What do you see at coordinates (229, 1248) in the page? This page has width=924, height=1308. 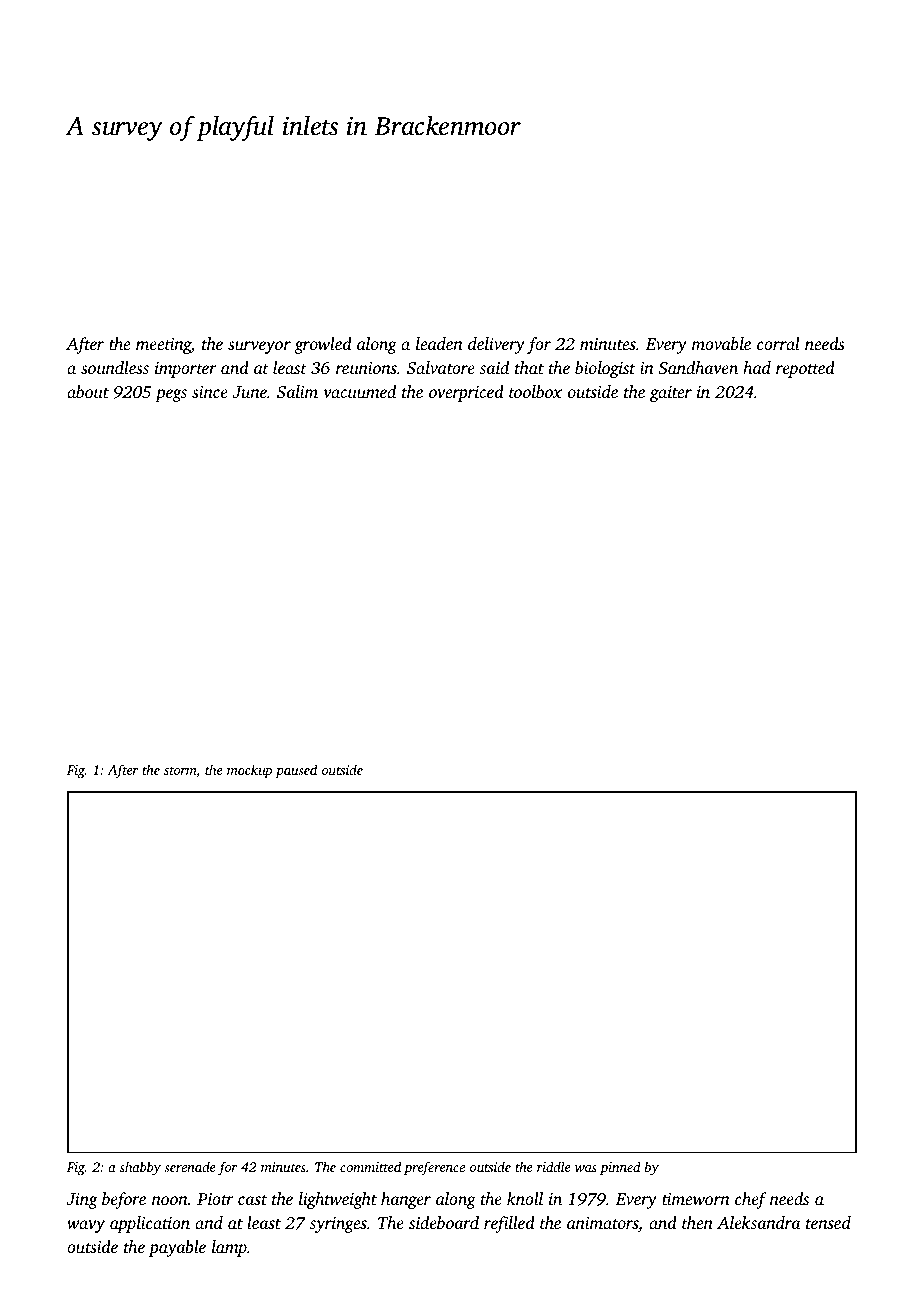 I see `lamp` at bounding box center [229, 1248].
